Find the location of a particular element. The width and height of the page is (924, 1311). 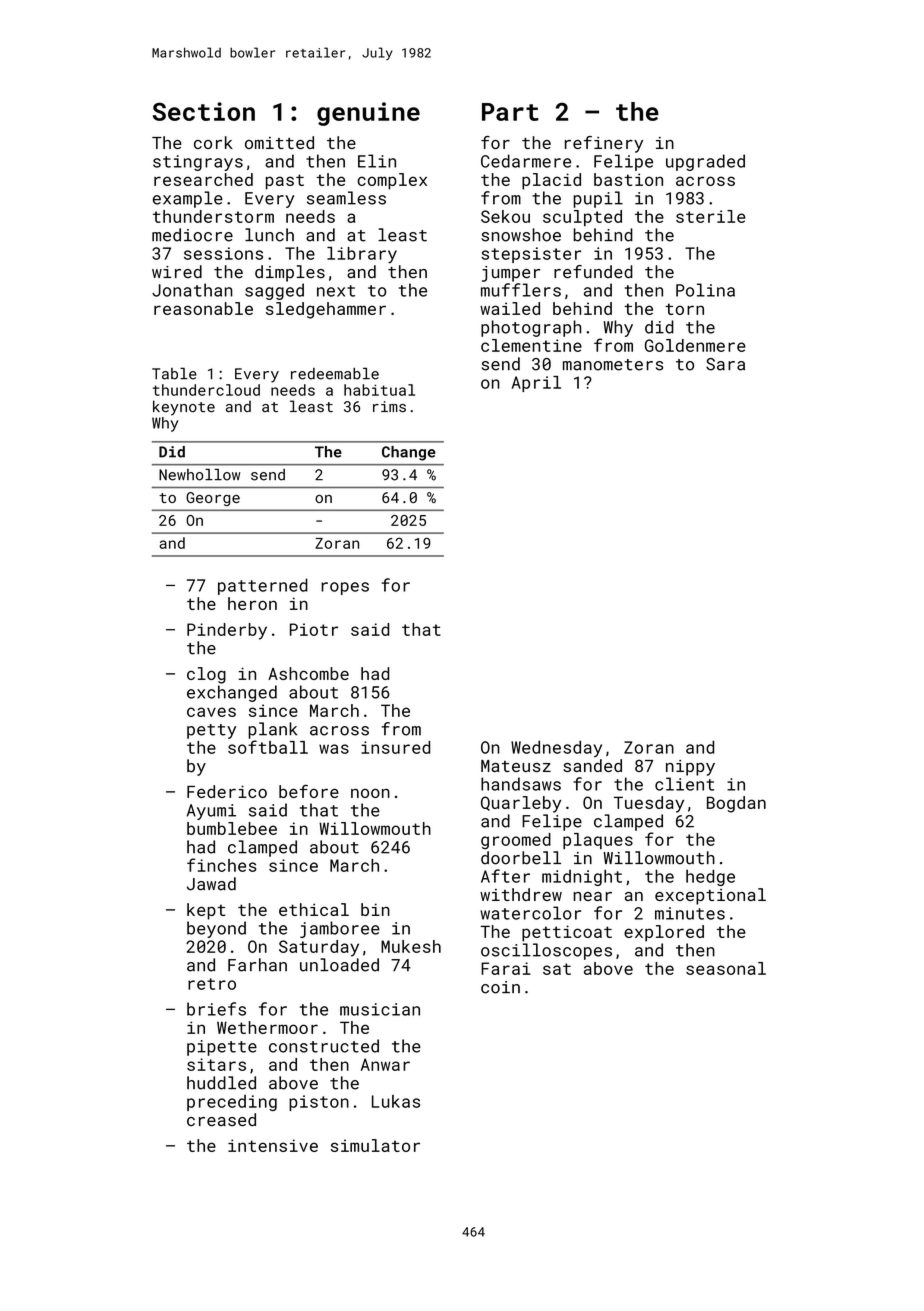

sanded is located at coordinates (592, 765).
